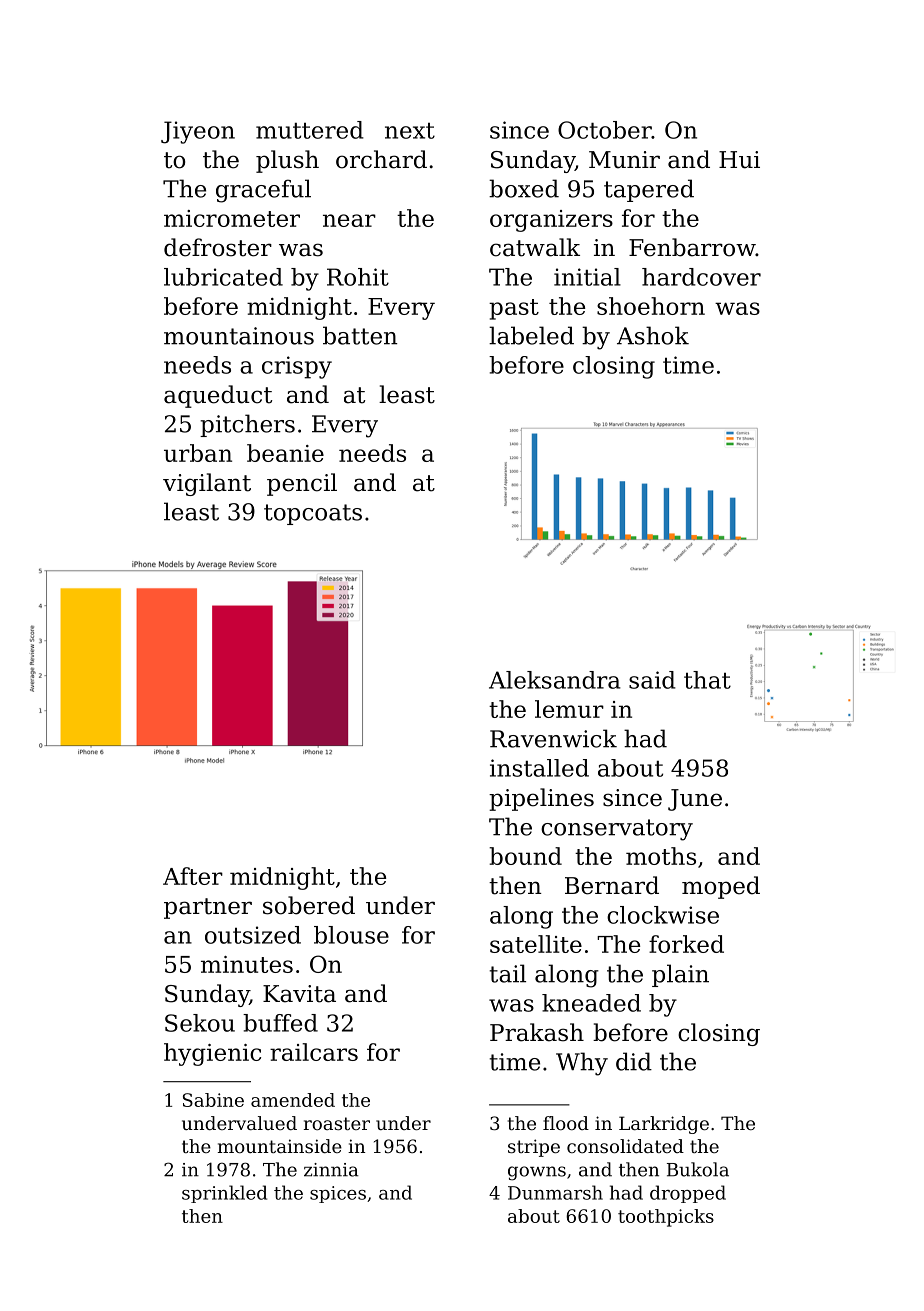  Describe the element at coordinates (739, 160) in the image. I see `Hui` at that location.
